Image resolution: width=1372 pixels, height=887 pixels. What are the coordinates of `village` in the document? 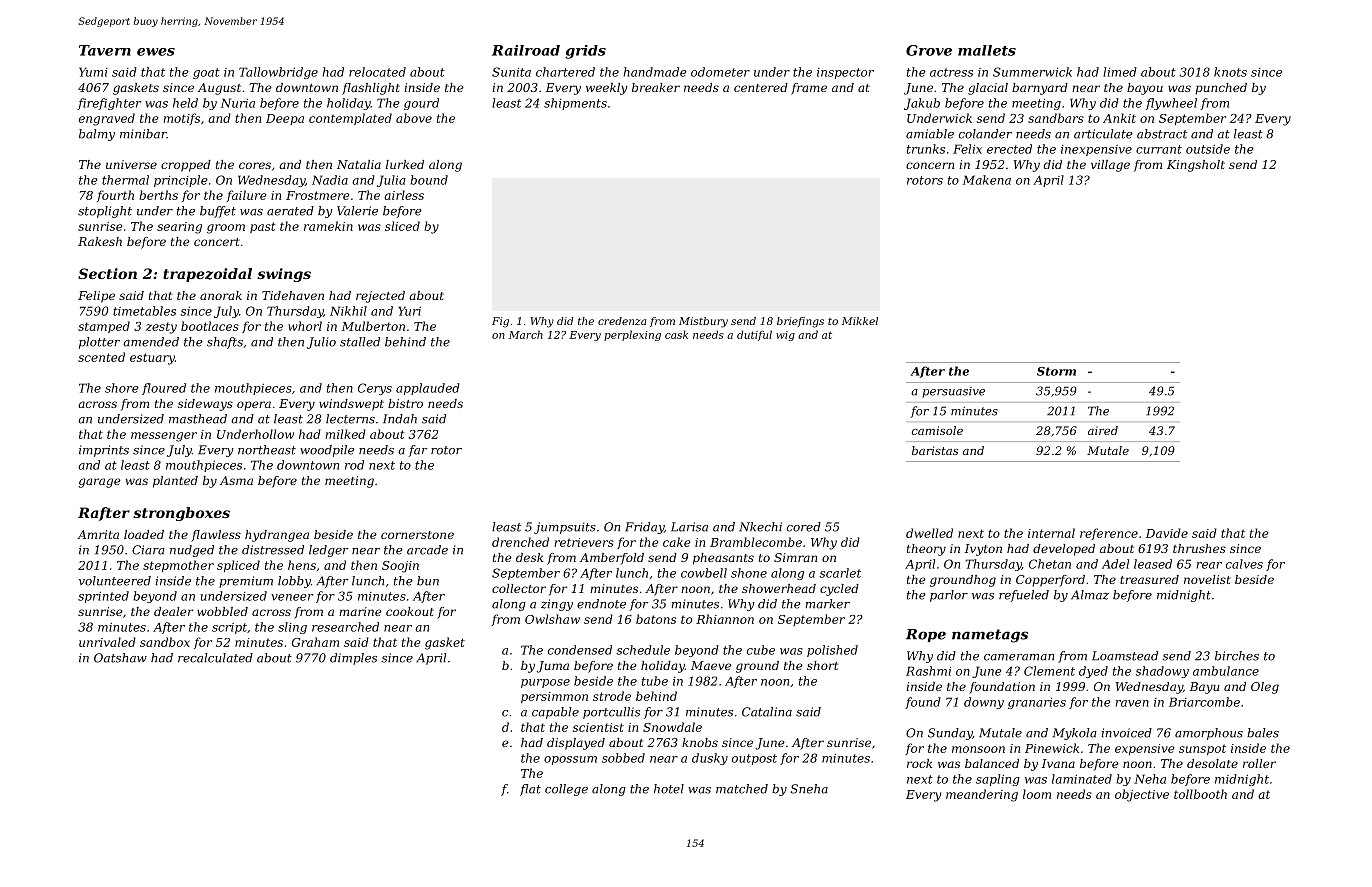 It's located at (1110, 166).
